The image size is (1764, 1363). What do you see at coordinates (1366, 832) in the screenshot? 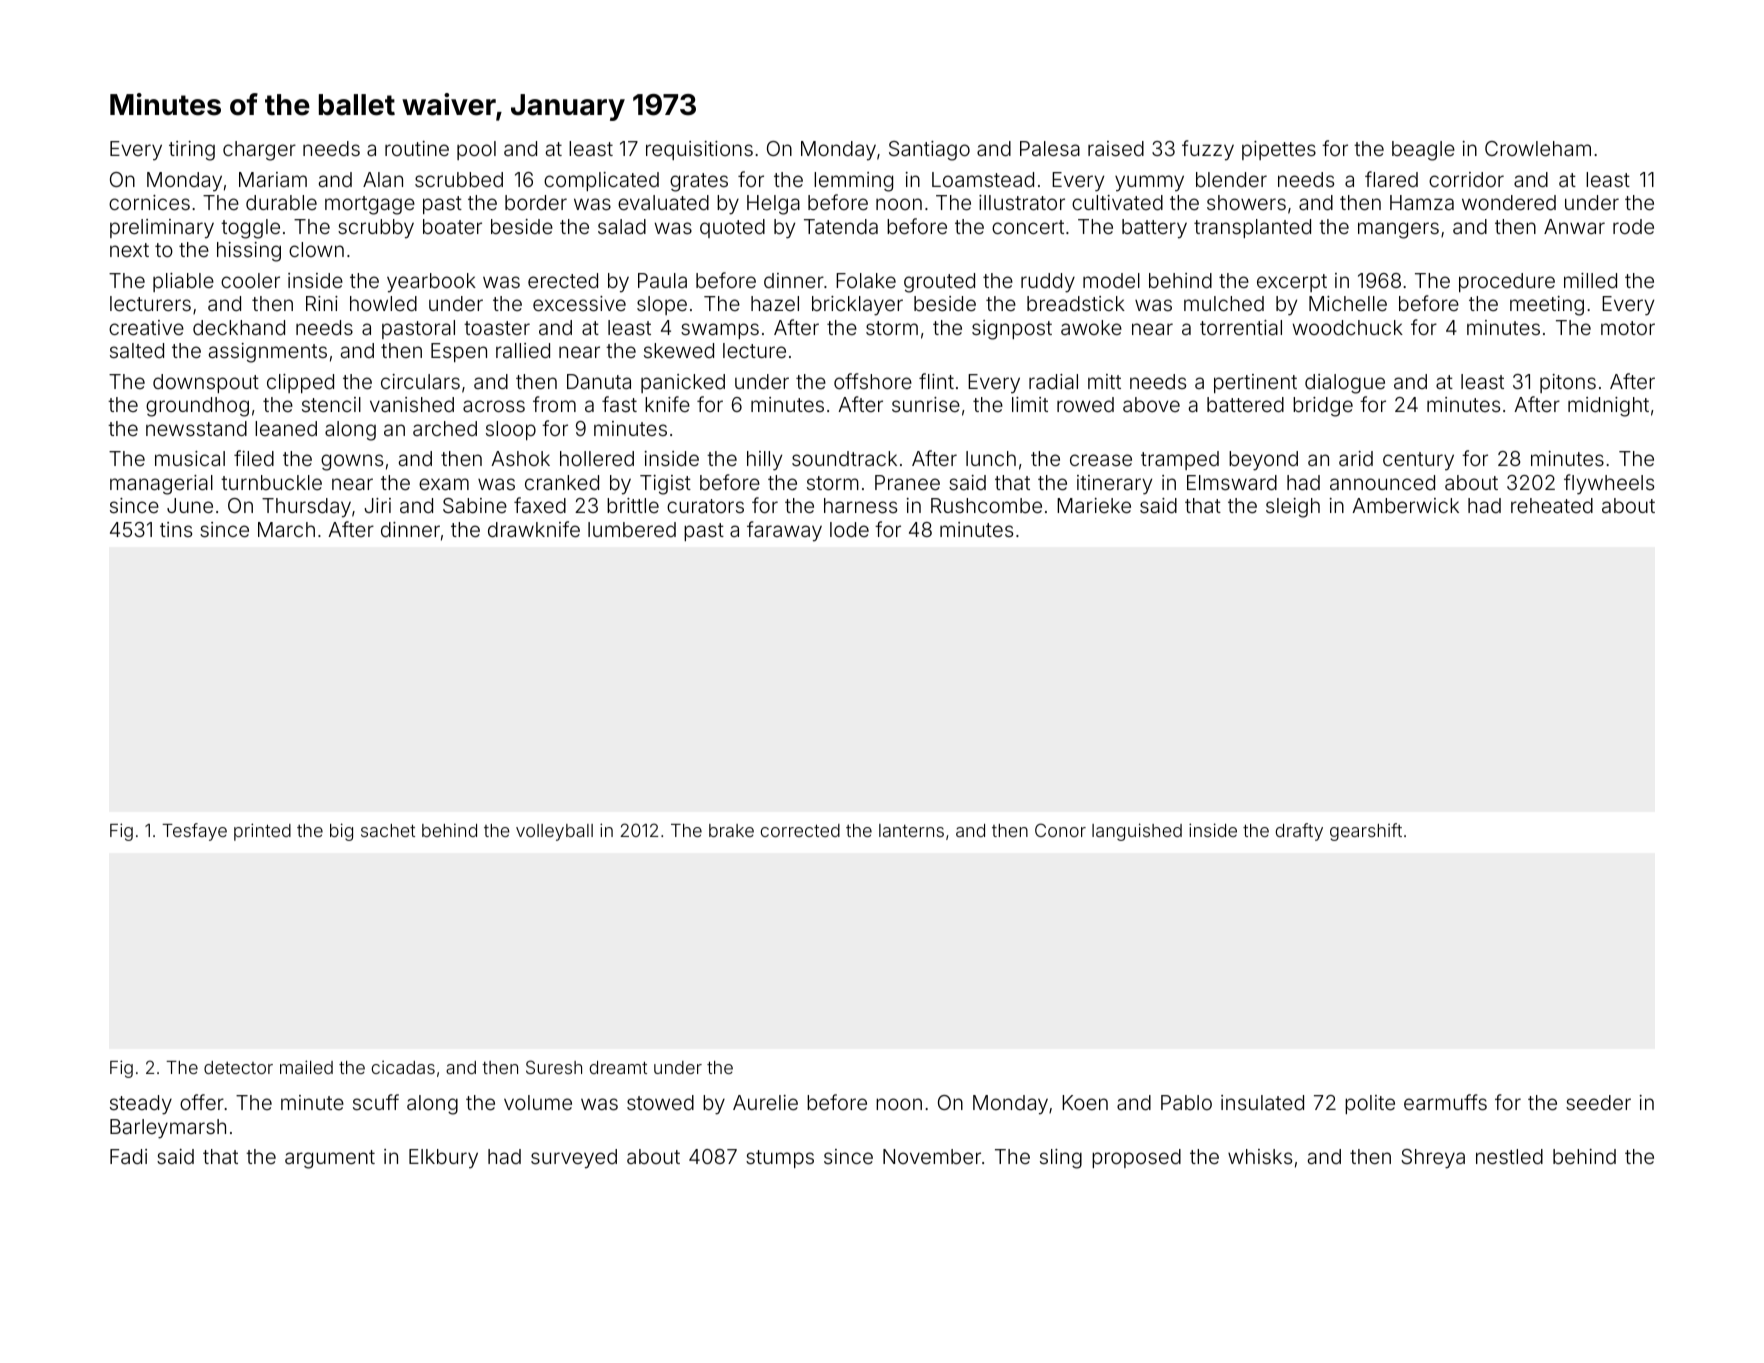
I see `gearshift` at bounding box center [1366, 832].
